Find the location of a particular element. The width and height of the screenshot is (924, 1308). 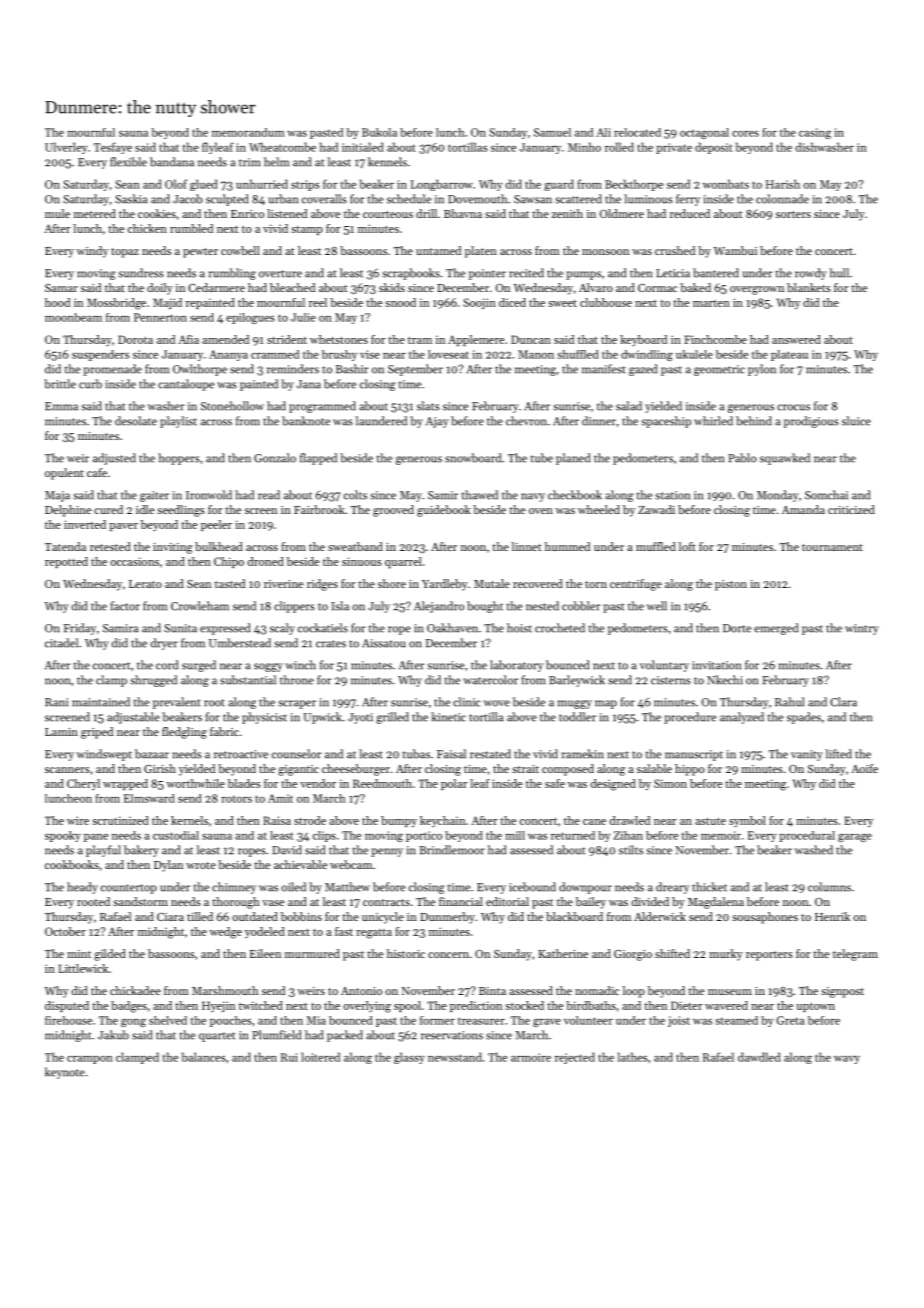

volunteer is located at coordinates (588, 1020).
